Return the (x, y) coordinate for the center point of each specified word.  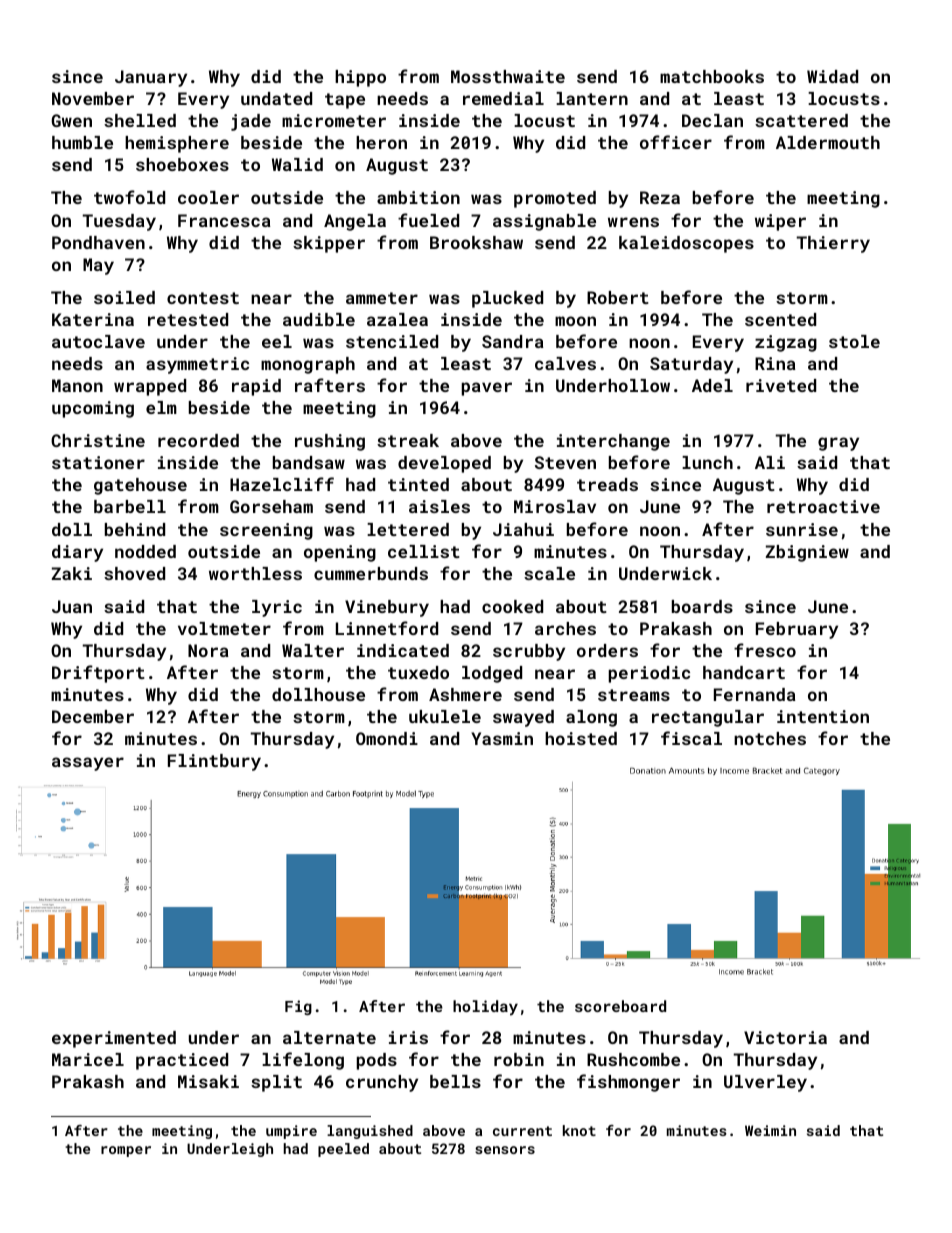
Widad (832, 76)
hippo (360, 78)
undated (276, 98)
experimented (114, 1039)
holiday (485, 1008)
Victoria (785, 1037)
